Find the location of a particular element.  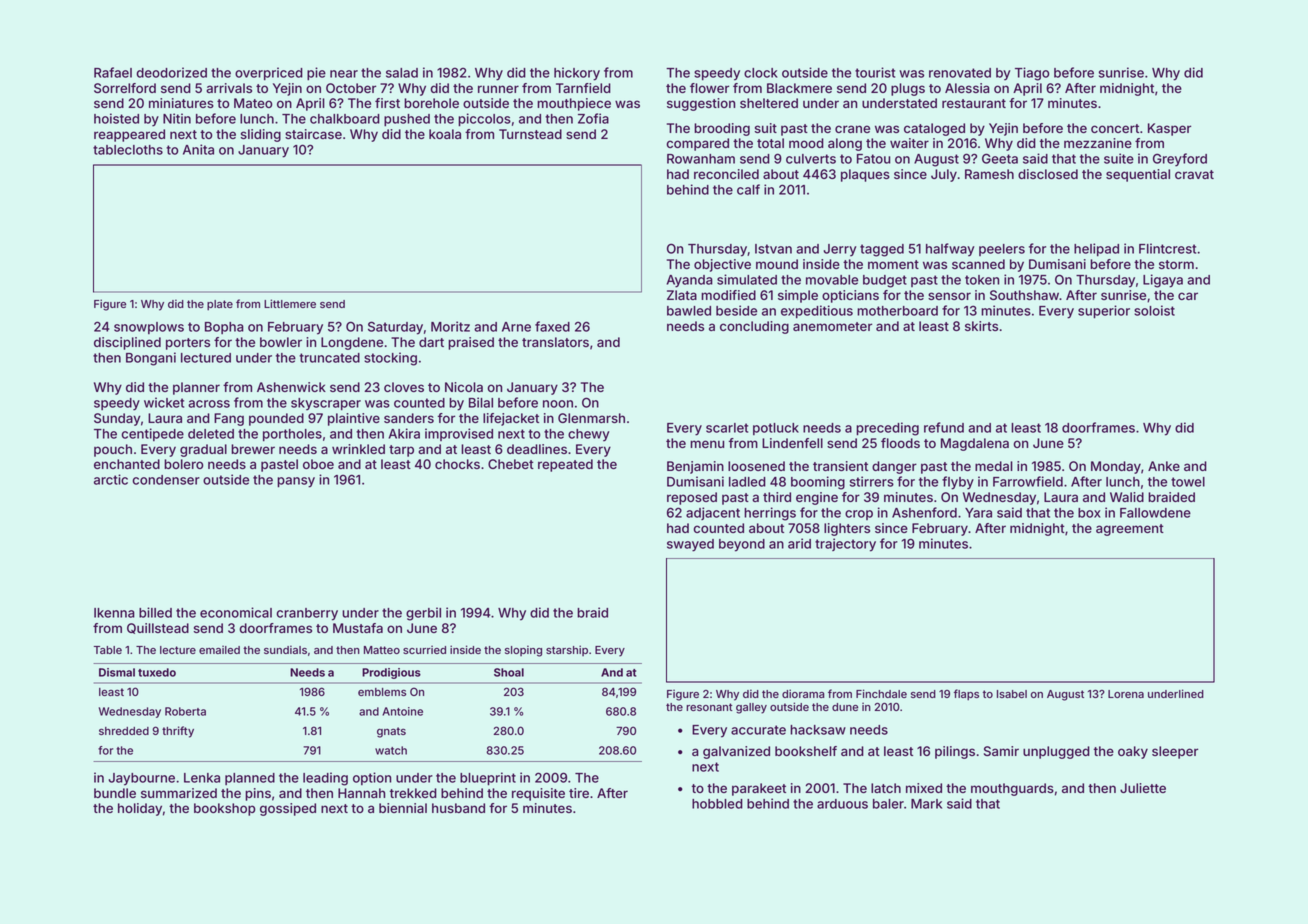

Tiago is located at coordinates (1032, 74).
